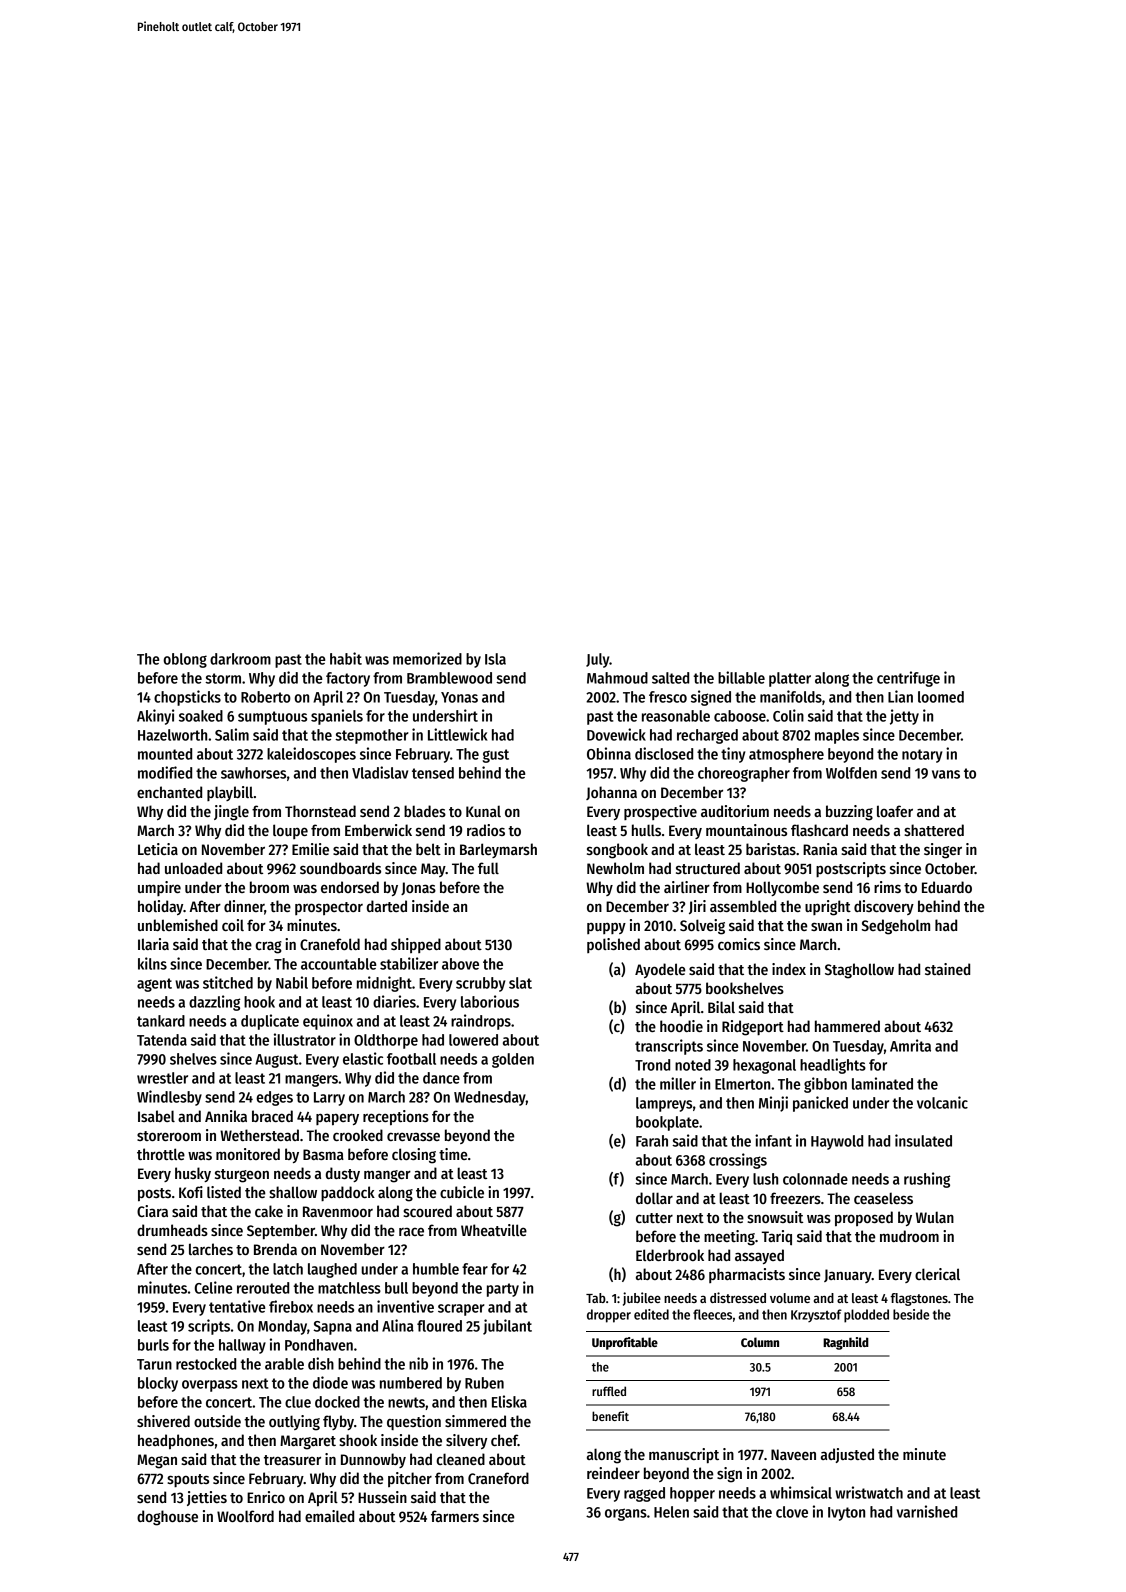 The image size is (1126, 1592). Describe the element at coordinates (610, 1416) in the screenshot. I see `benefit` at that location.
